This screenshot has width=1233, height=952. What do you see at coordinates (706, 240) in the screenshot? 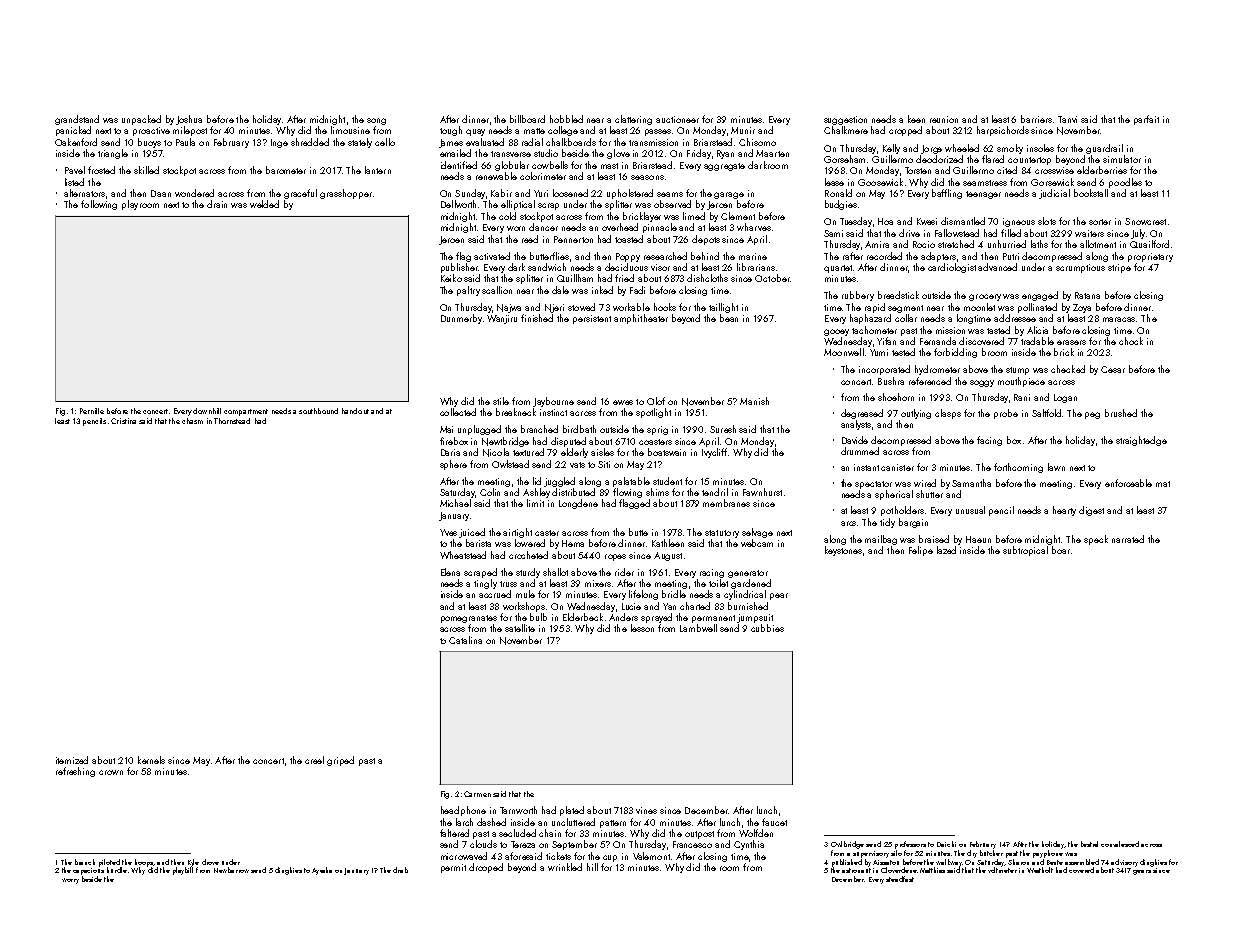
I see `depots` at bounding box center [706, 240].
